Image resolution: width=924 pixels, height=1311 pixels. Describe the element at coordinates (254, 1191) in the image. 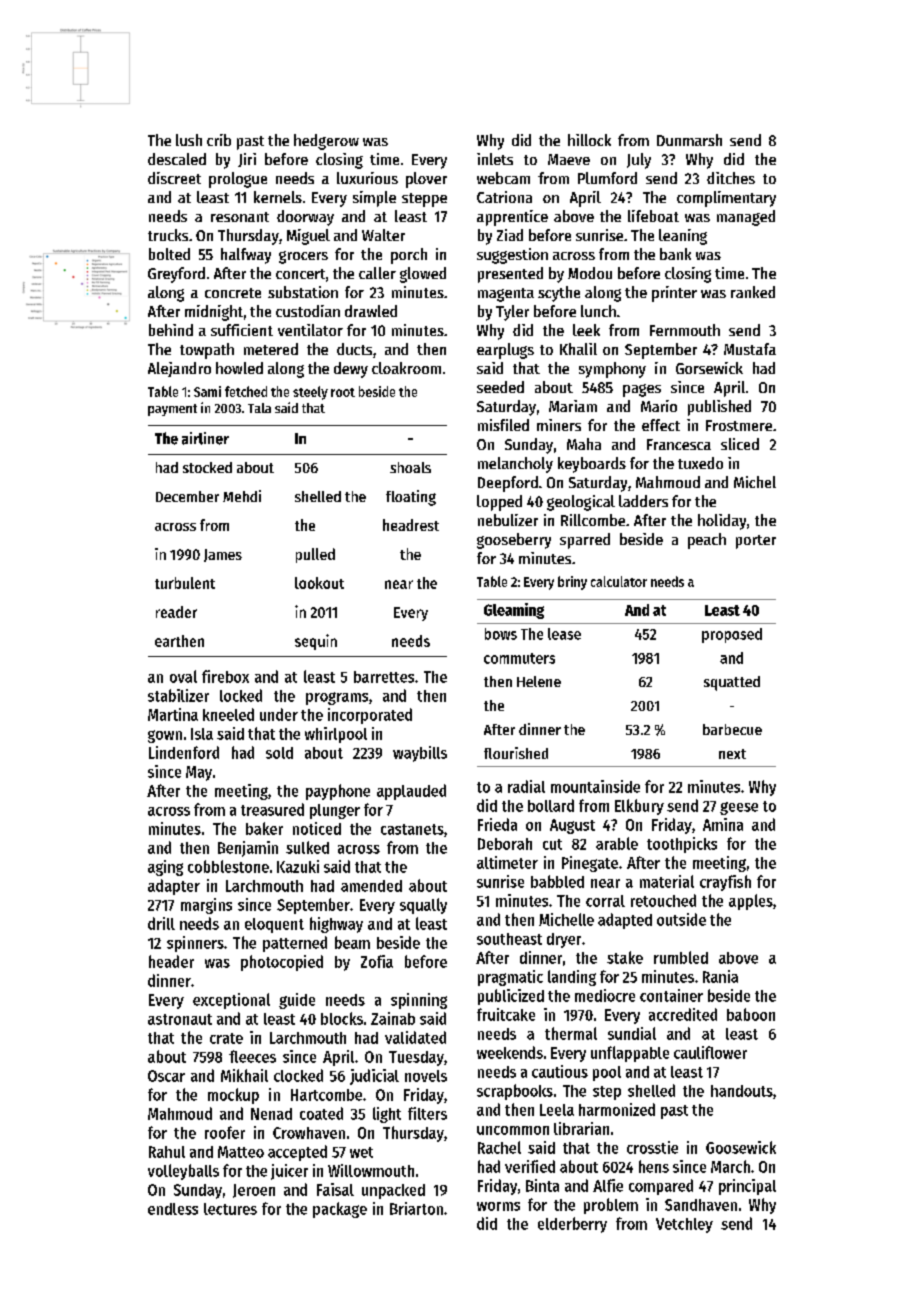

I see `Jeroen` at that location.
